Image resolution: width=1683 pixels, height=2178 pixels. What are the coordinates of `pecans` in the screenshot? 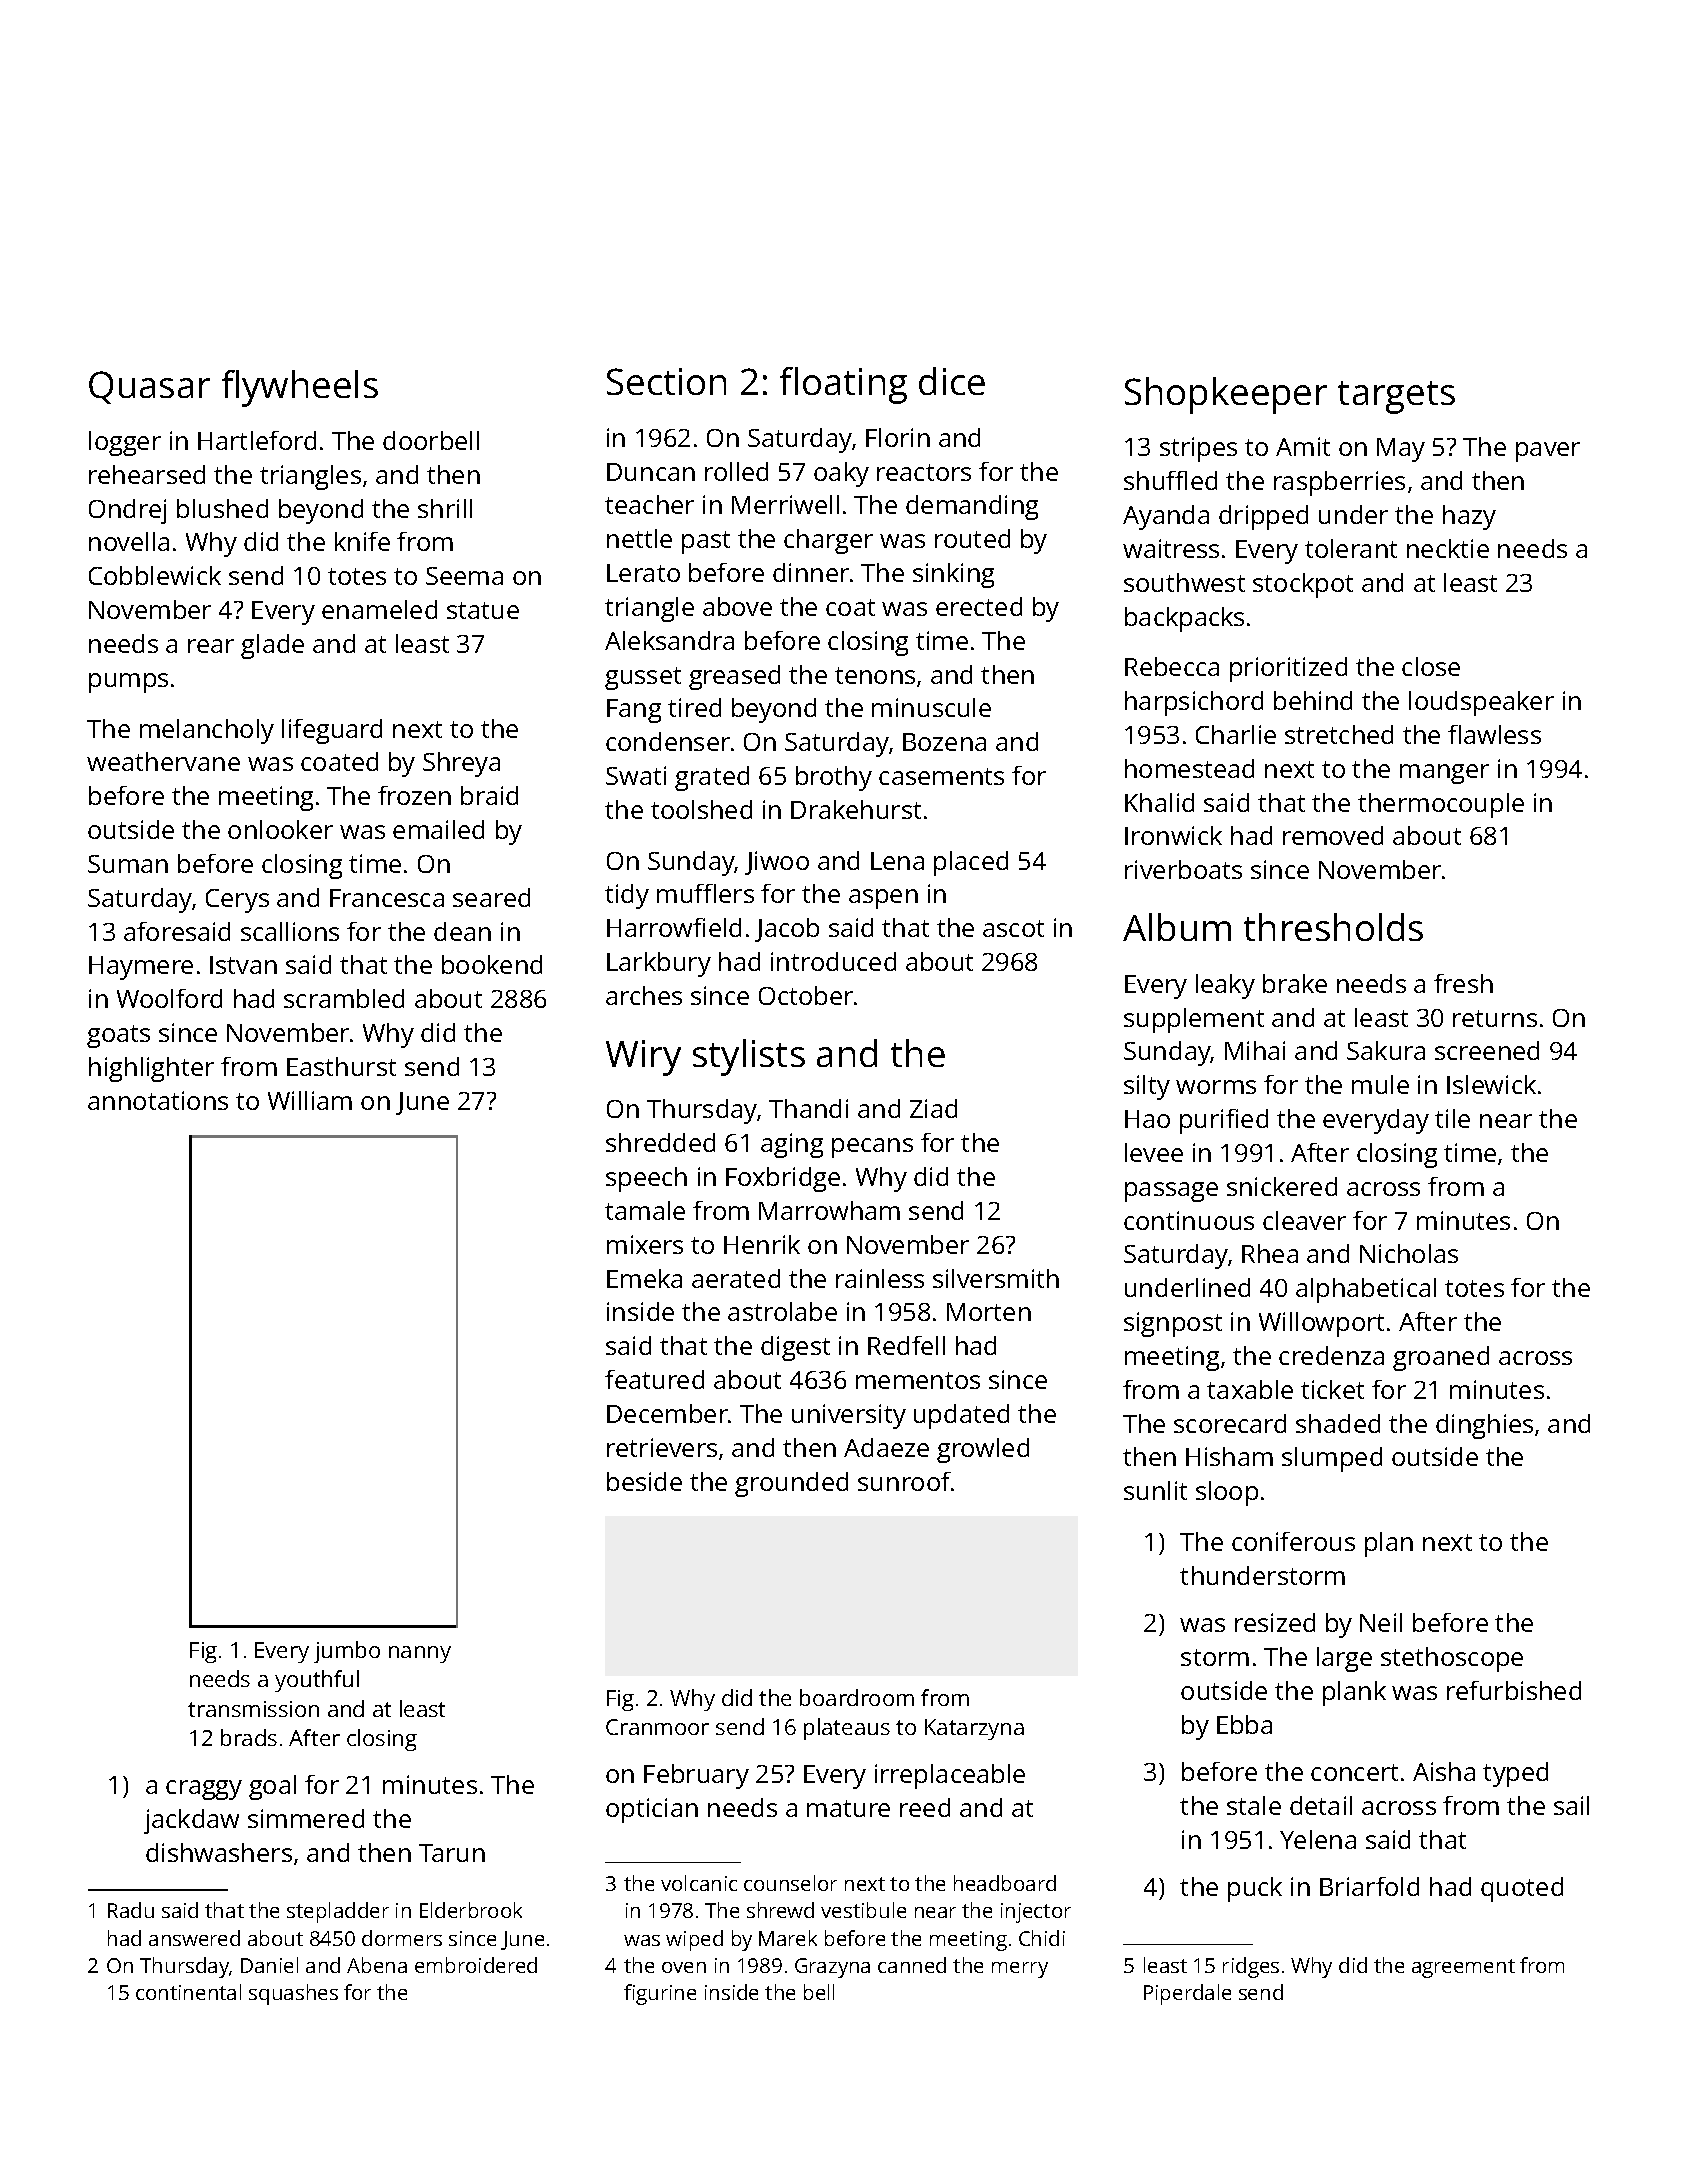 It's located at (872, 1148).
